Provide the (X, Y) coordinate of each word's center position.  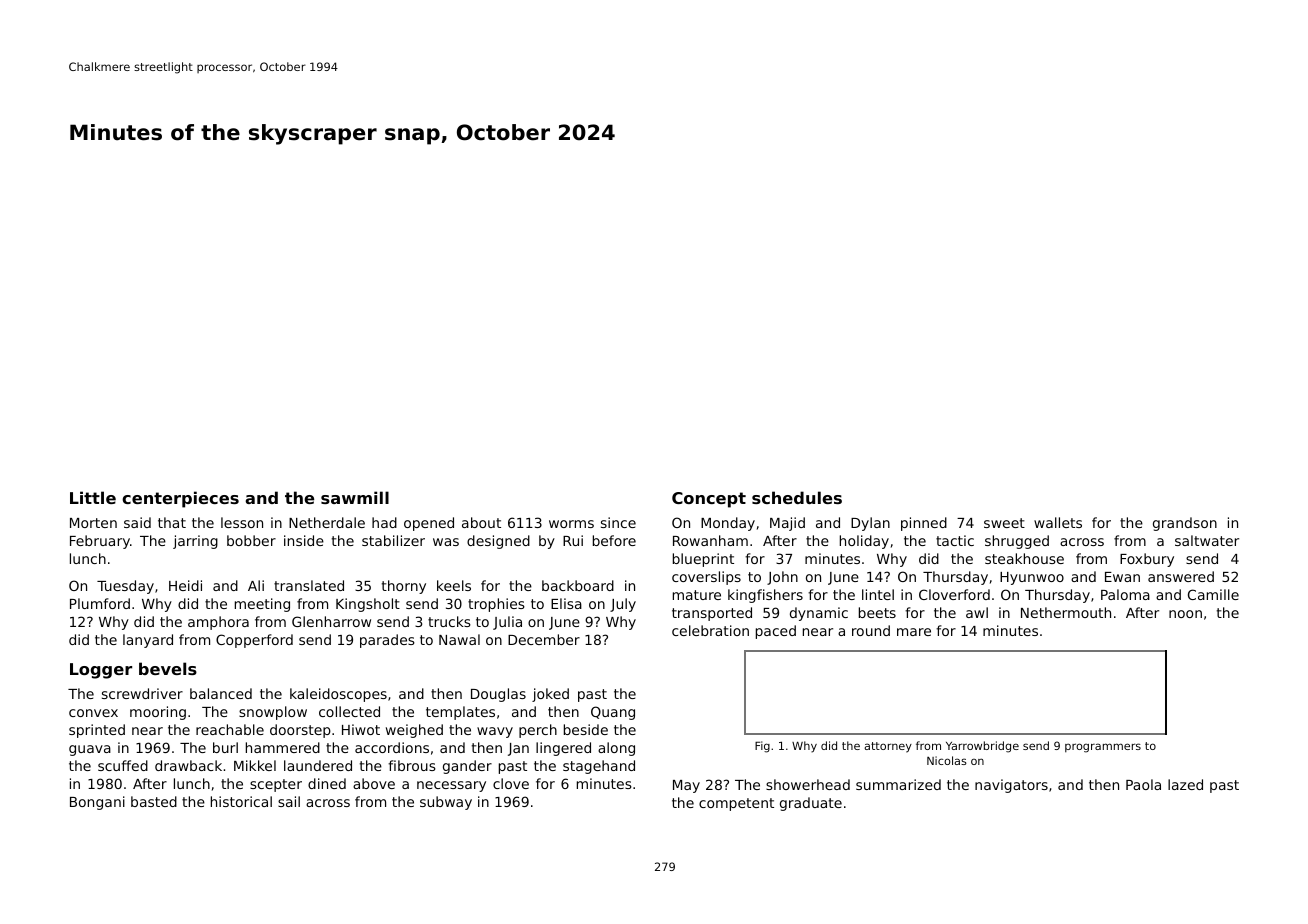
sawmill (355, 497)
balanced (221, 693)
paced (776, 632)
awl (977, 612)
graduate (811, 804)
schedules (797, 497)
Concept (709, 500)
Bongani (97, 803)
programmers (1103, 748)
